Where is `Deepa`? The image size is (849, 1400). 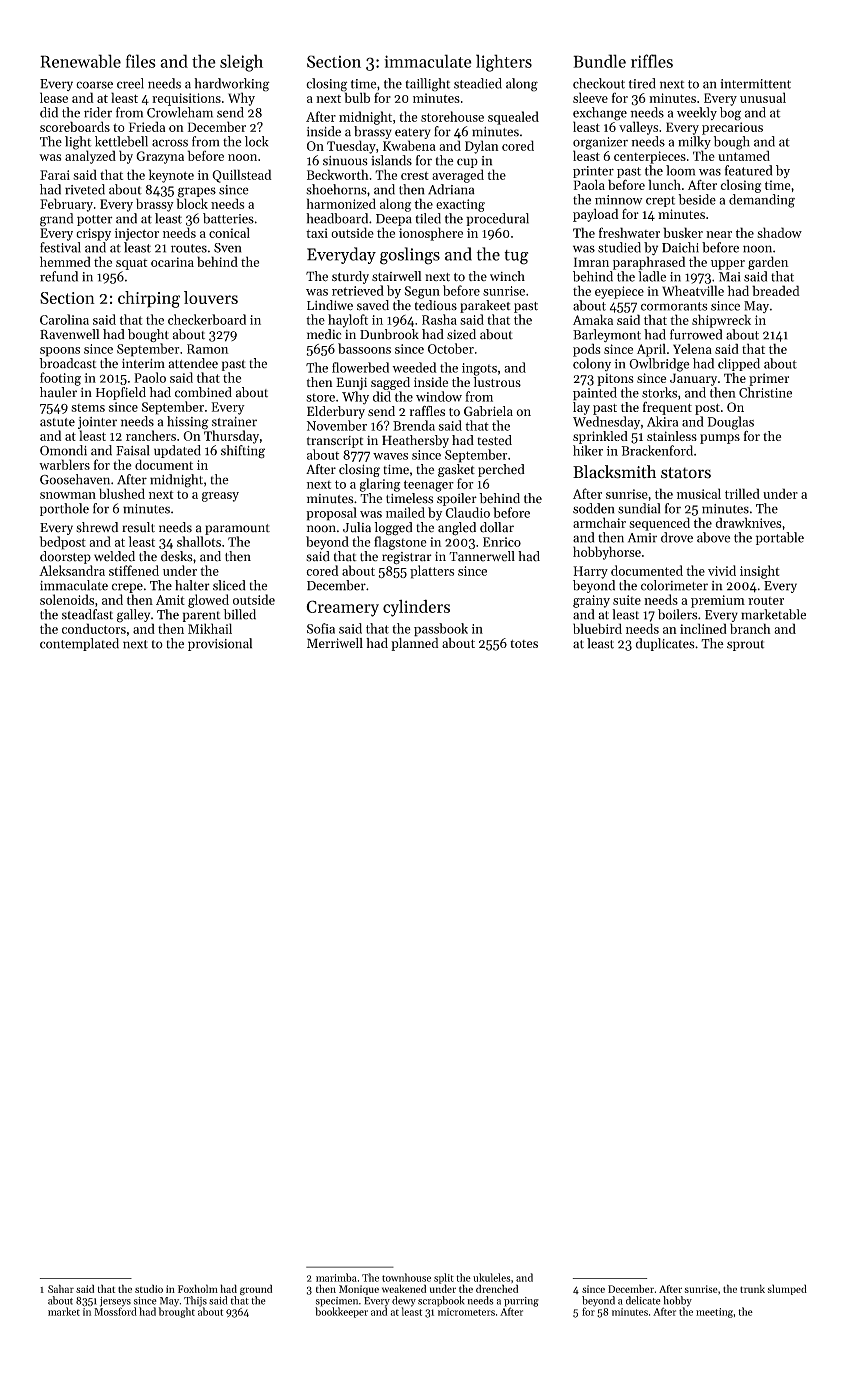 Deepa is located at coordinates (394, 220).
